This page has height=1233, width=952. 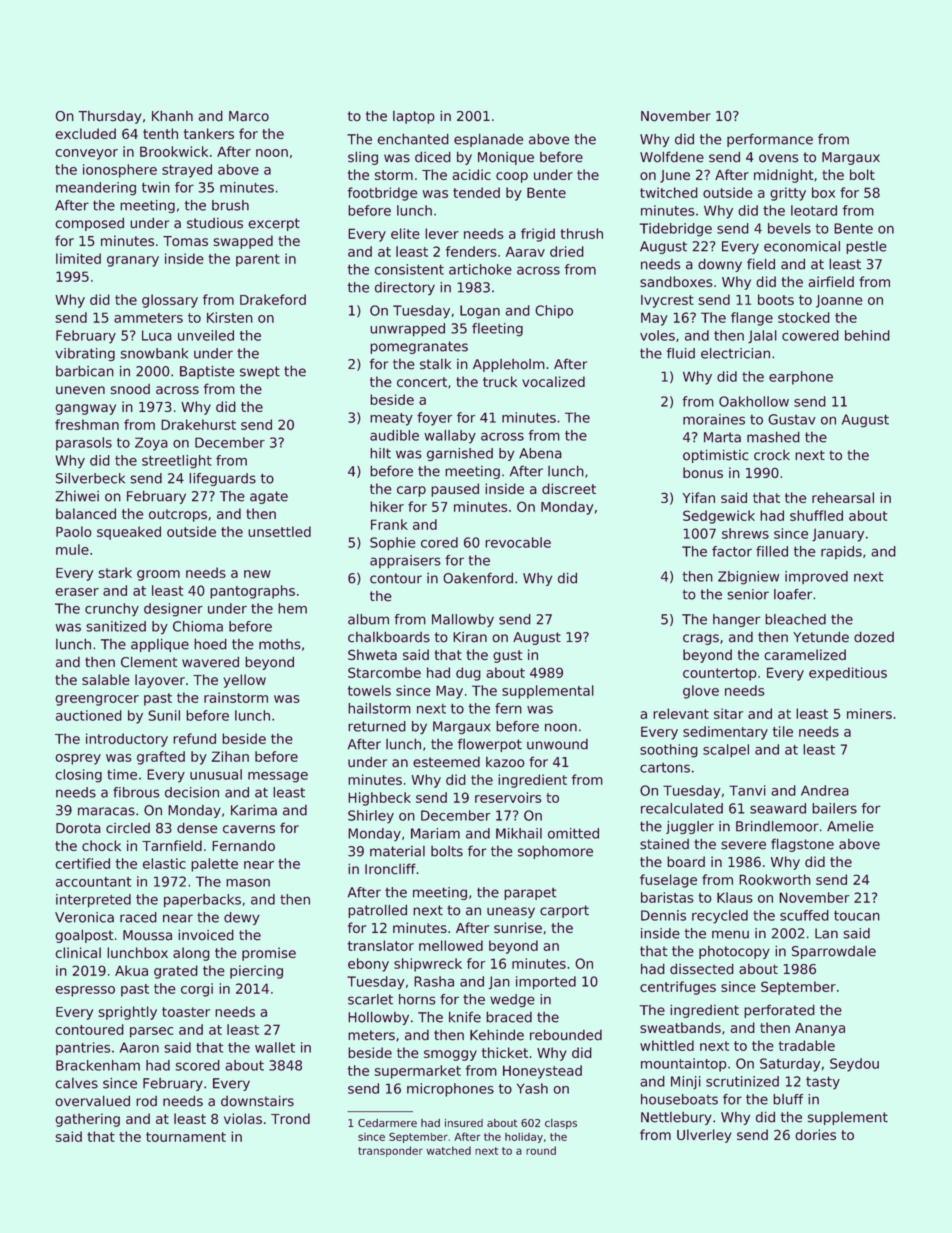 What do you see at coordinates (788, 194) in the page?
I see `gritty` at bounding box center [788, 194].
